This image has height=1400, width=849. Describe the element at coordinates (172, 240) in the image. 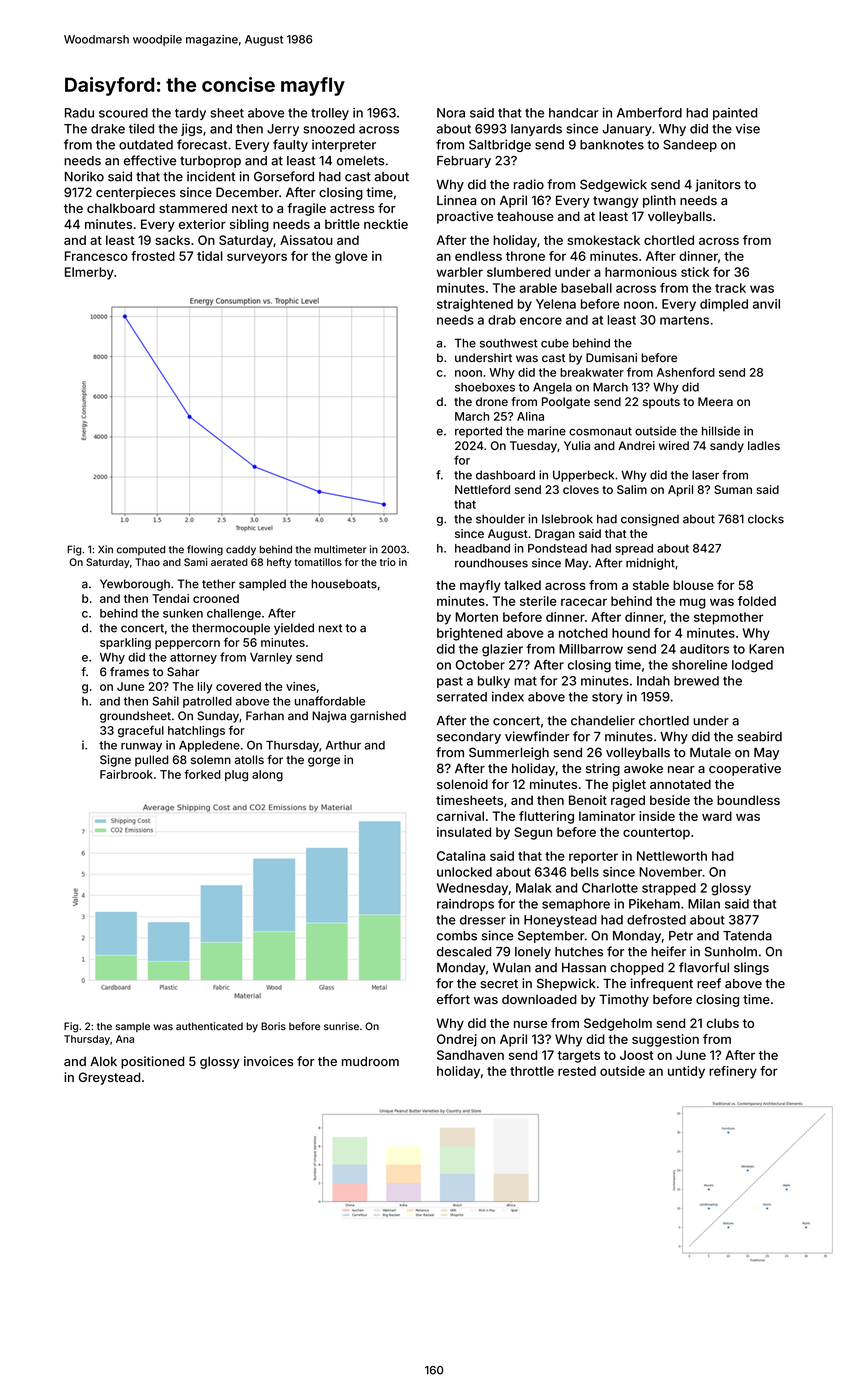

I see `sacks` at that location.
